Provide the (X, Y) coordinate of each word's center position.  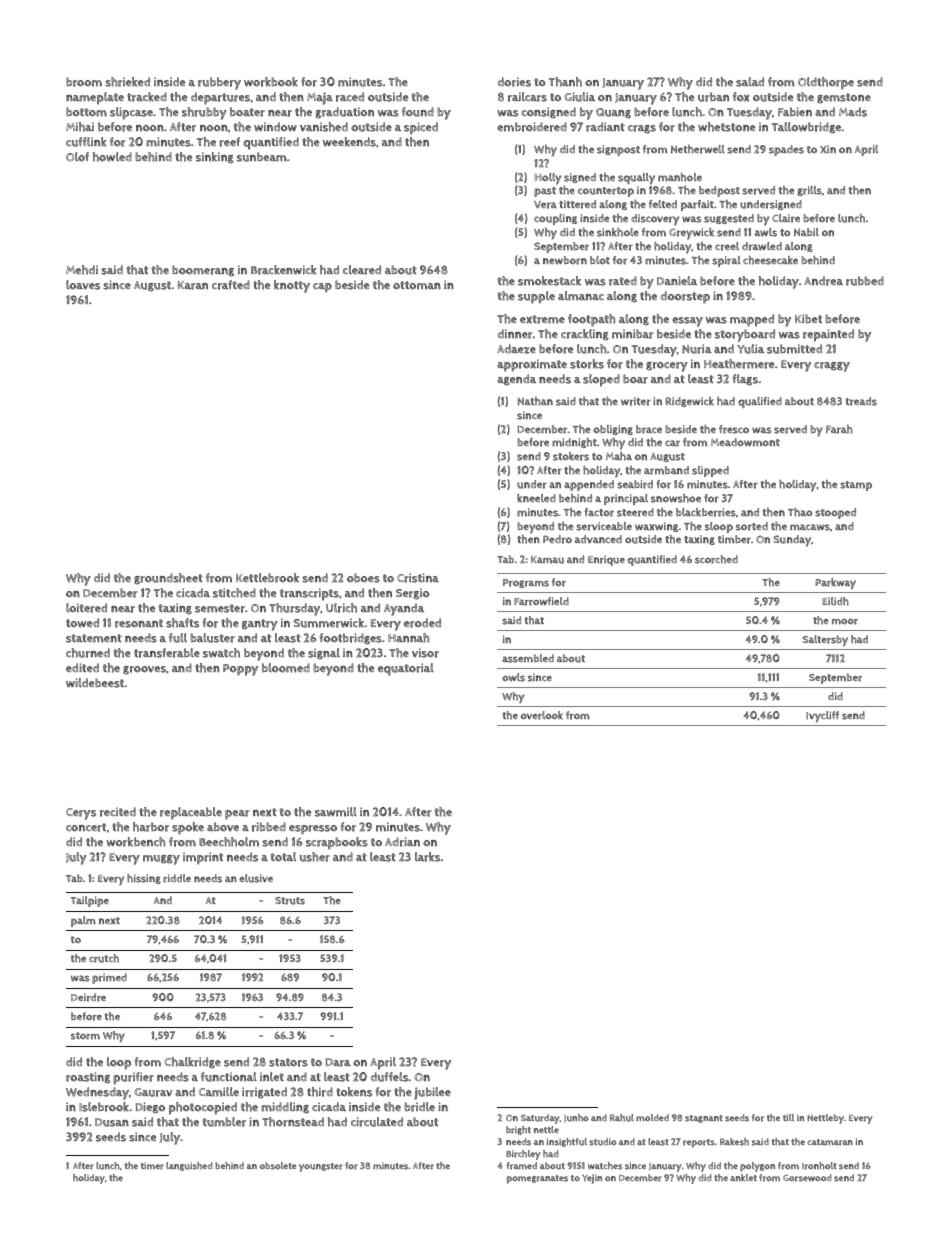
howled (112, 157)
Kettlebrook (267, 578)
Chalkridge (192, 1063)
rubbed (865, 281)
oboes (363, 578)
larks (427, 857)
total (283, 857)
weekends (349, 142)
